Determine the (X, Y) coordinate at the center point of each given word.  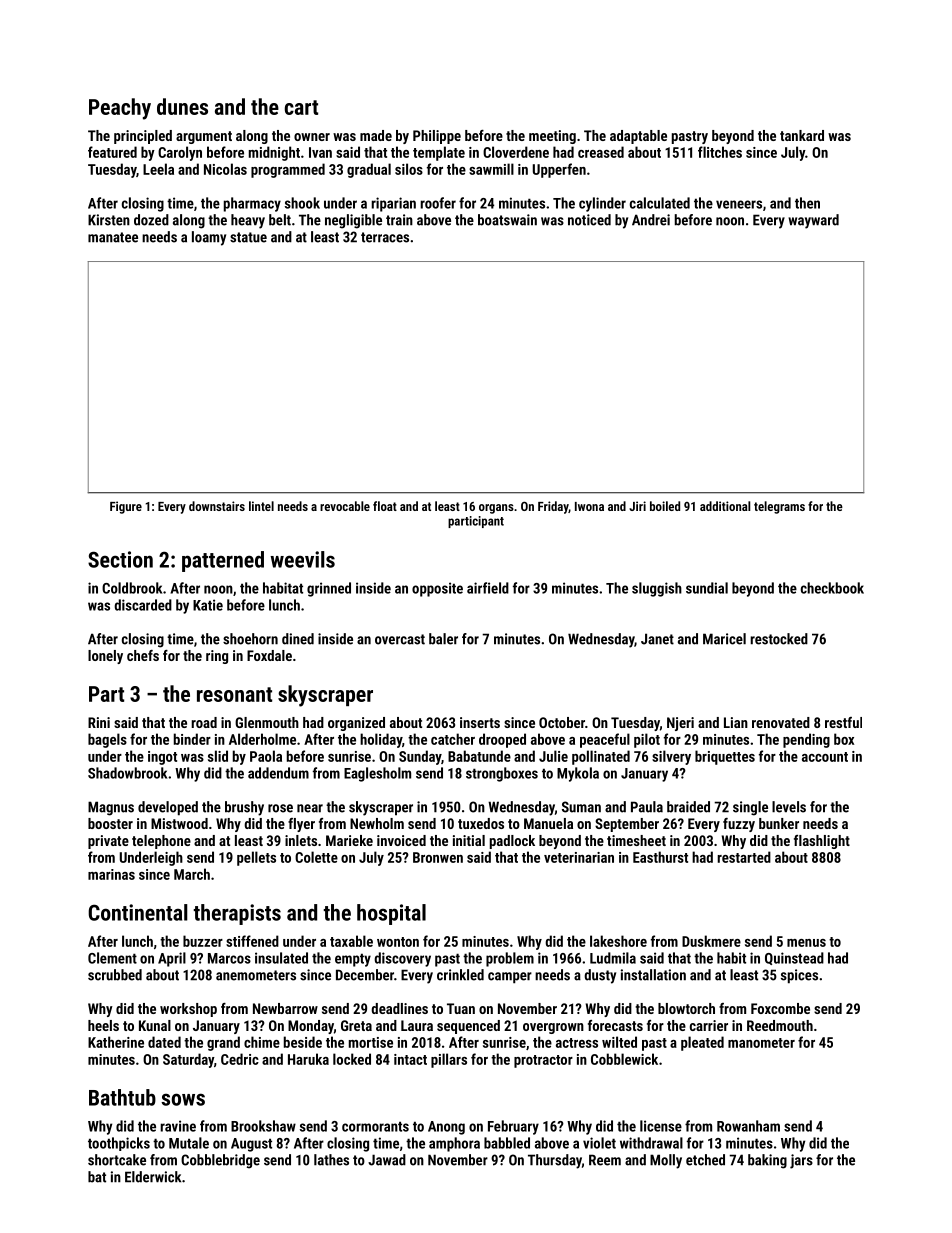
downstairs (217, 506)
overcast (400, 639)
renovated (781, 722)
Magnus (111, 808)
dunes (182, 106)
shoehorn (250, 639)
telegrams (779, 507)
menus (806, 943)
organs (496, 509)
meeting (552, 137)
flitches (720, 152)
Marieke (349, 840)
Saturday (188, 1060)
